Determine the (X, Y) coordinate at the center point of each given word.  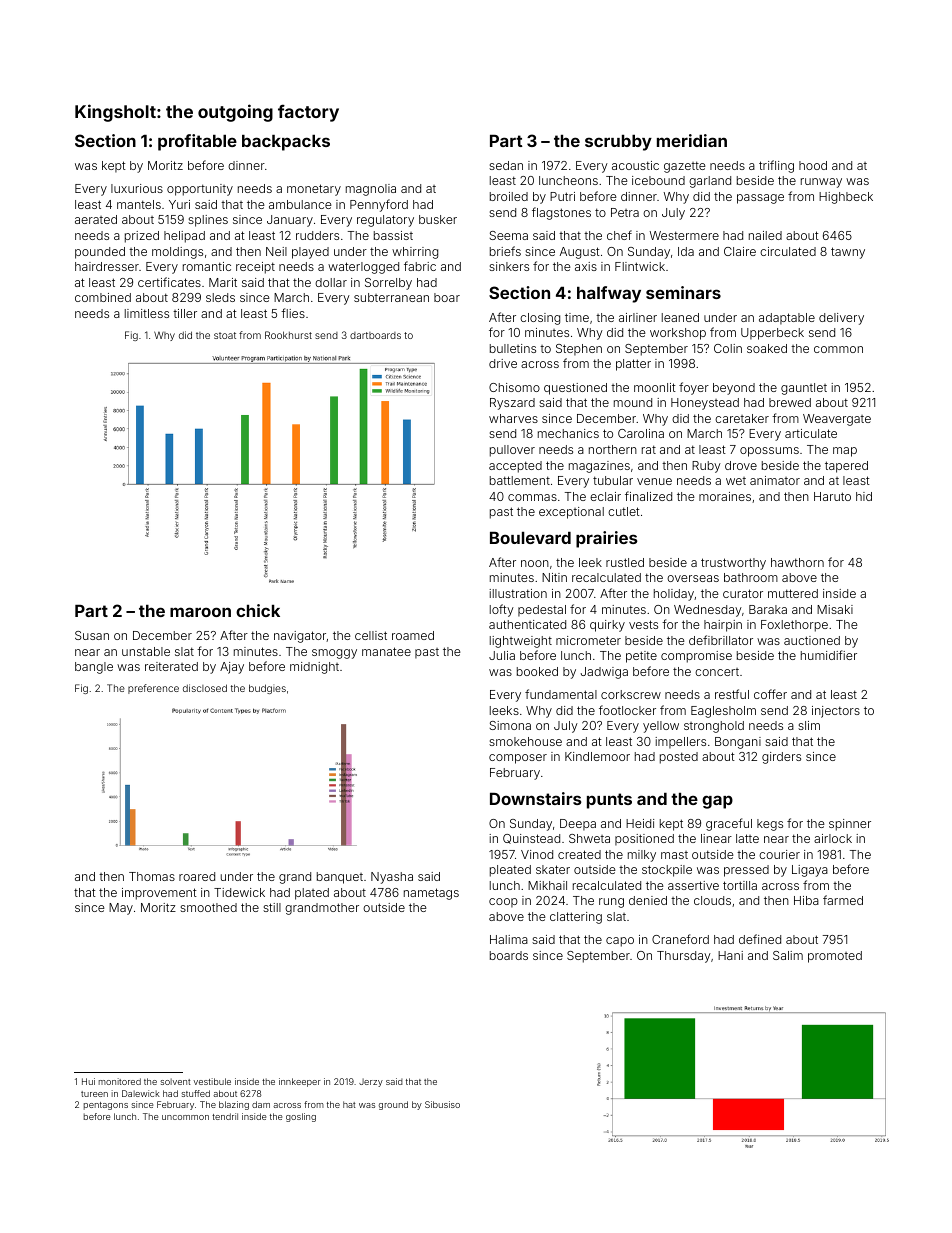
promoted (835, 957)
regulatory (385, 221)
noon (535, 563)
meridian (692, 140)
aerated (96, 219)
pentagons (106, 1106)
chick (258, 610)
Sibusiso (442, 1104)
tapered (846, 467)
